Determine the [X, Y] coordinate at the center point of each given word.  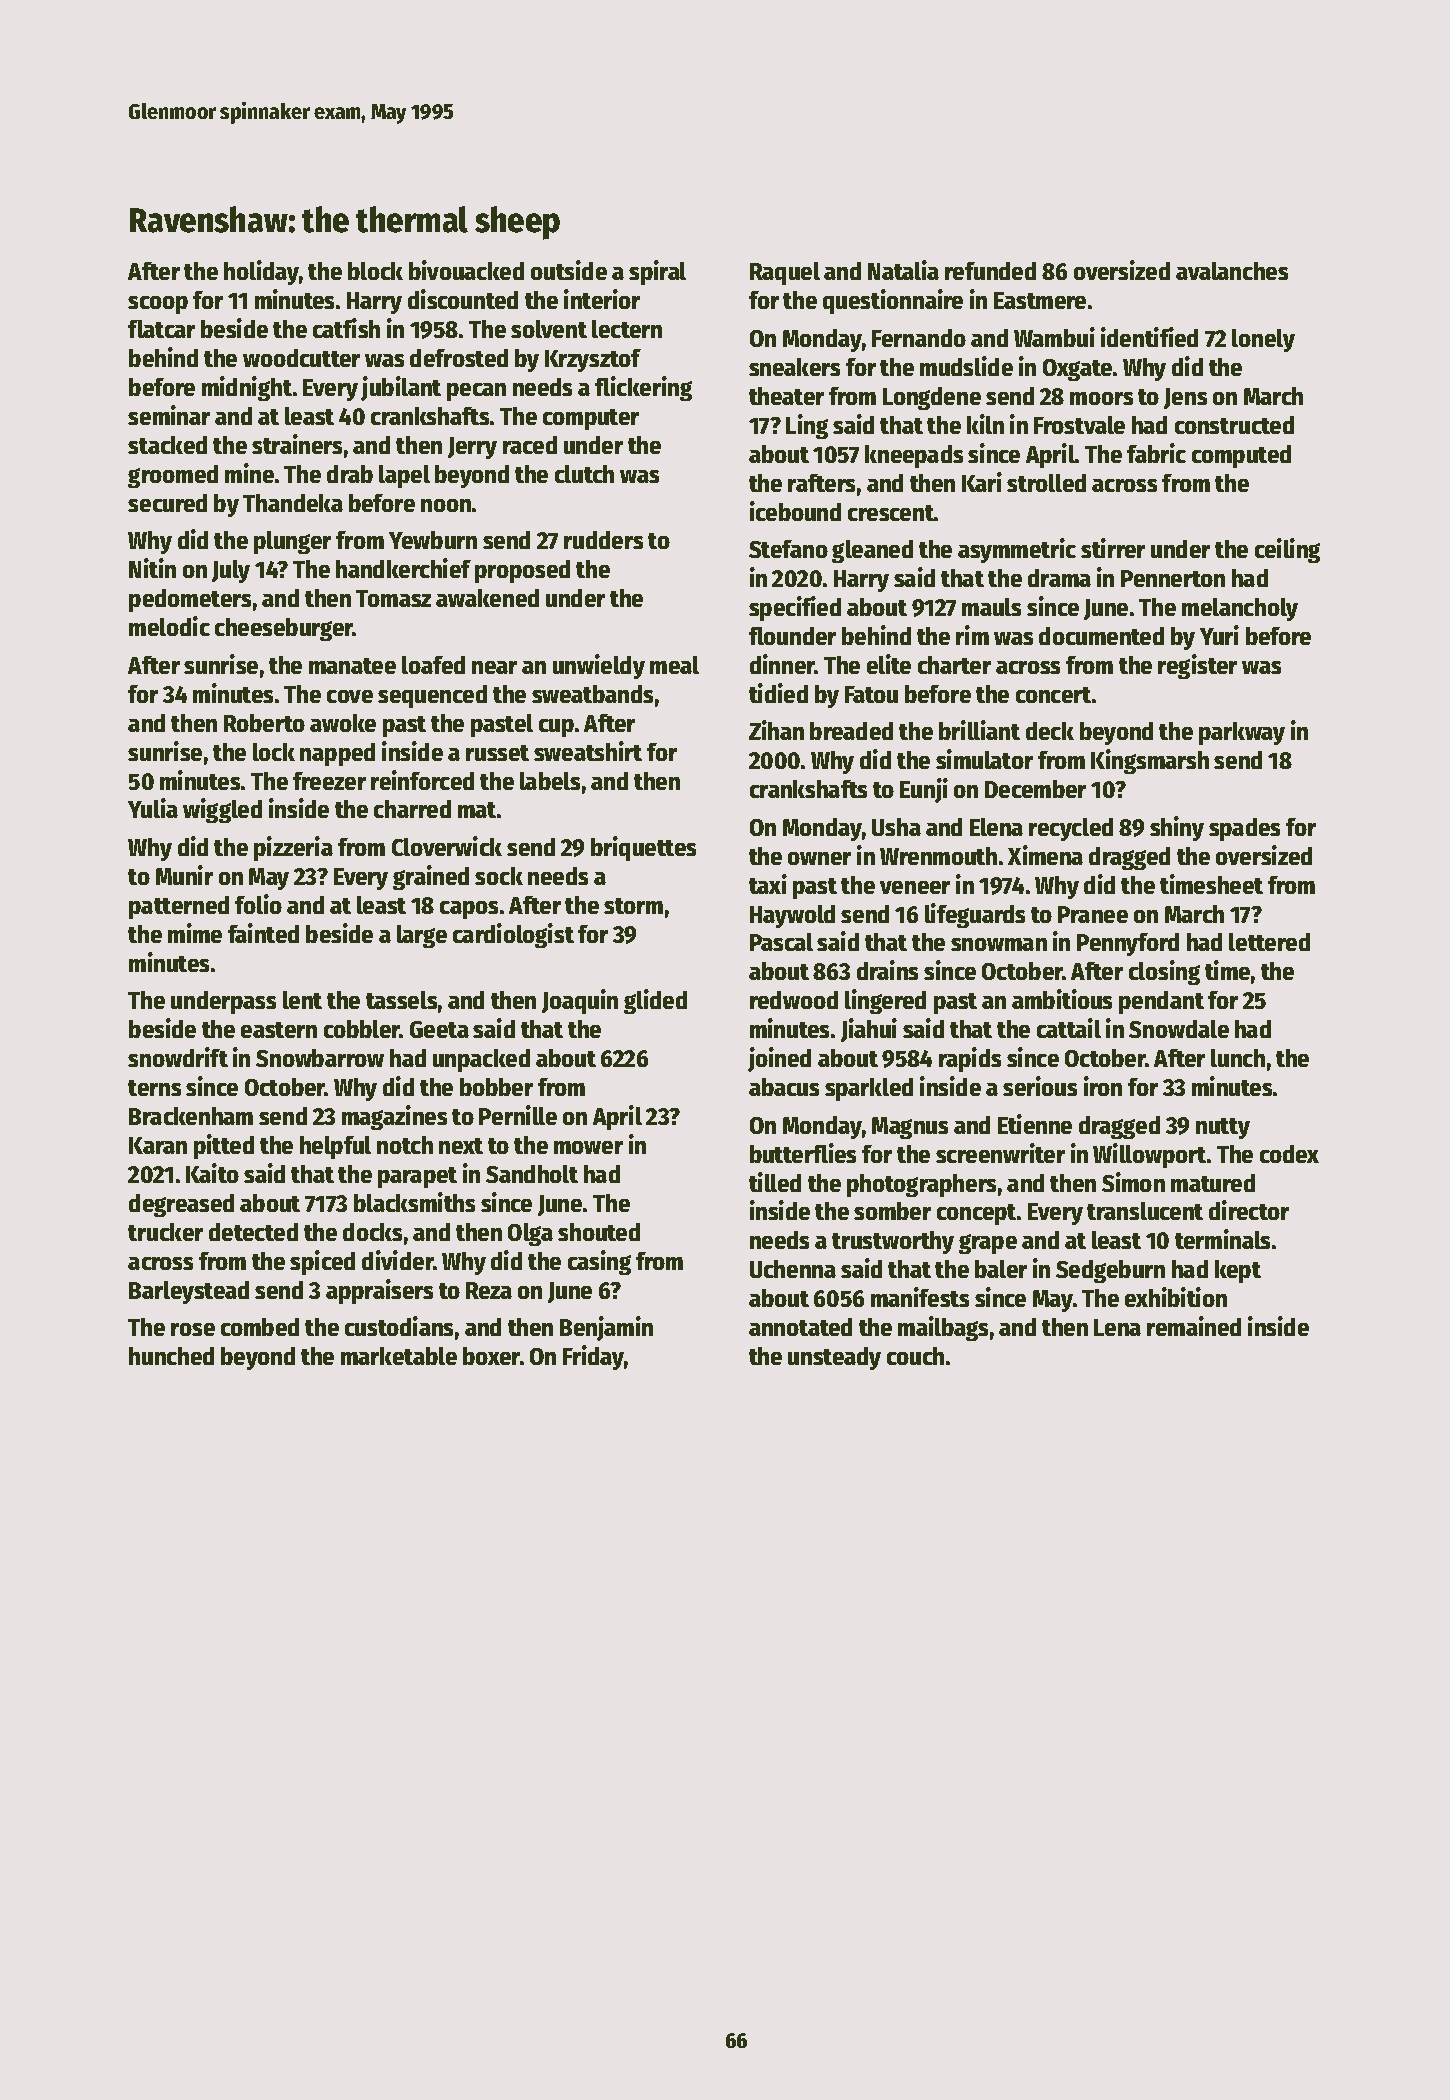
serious [1040, 1086]
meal [674, 665]
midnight [247, 388]
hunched [171, 1356]
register [1197, 666]
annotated [800, 1327]
